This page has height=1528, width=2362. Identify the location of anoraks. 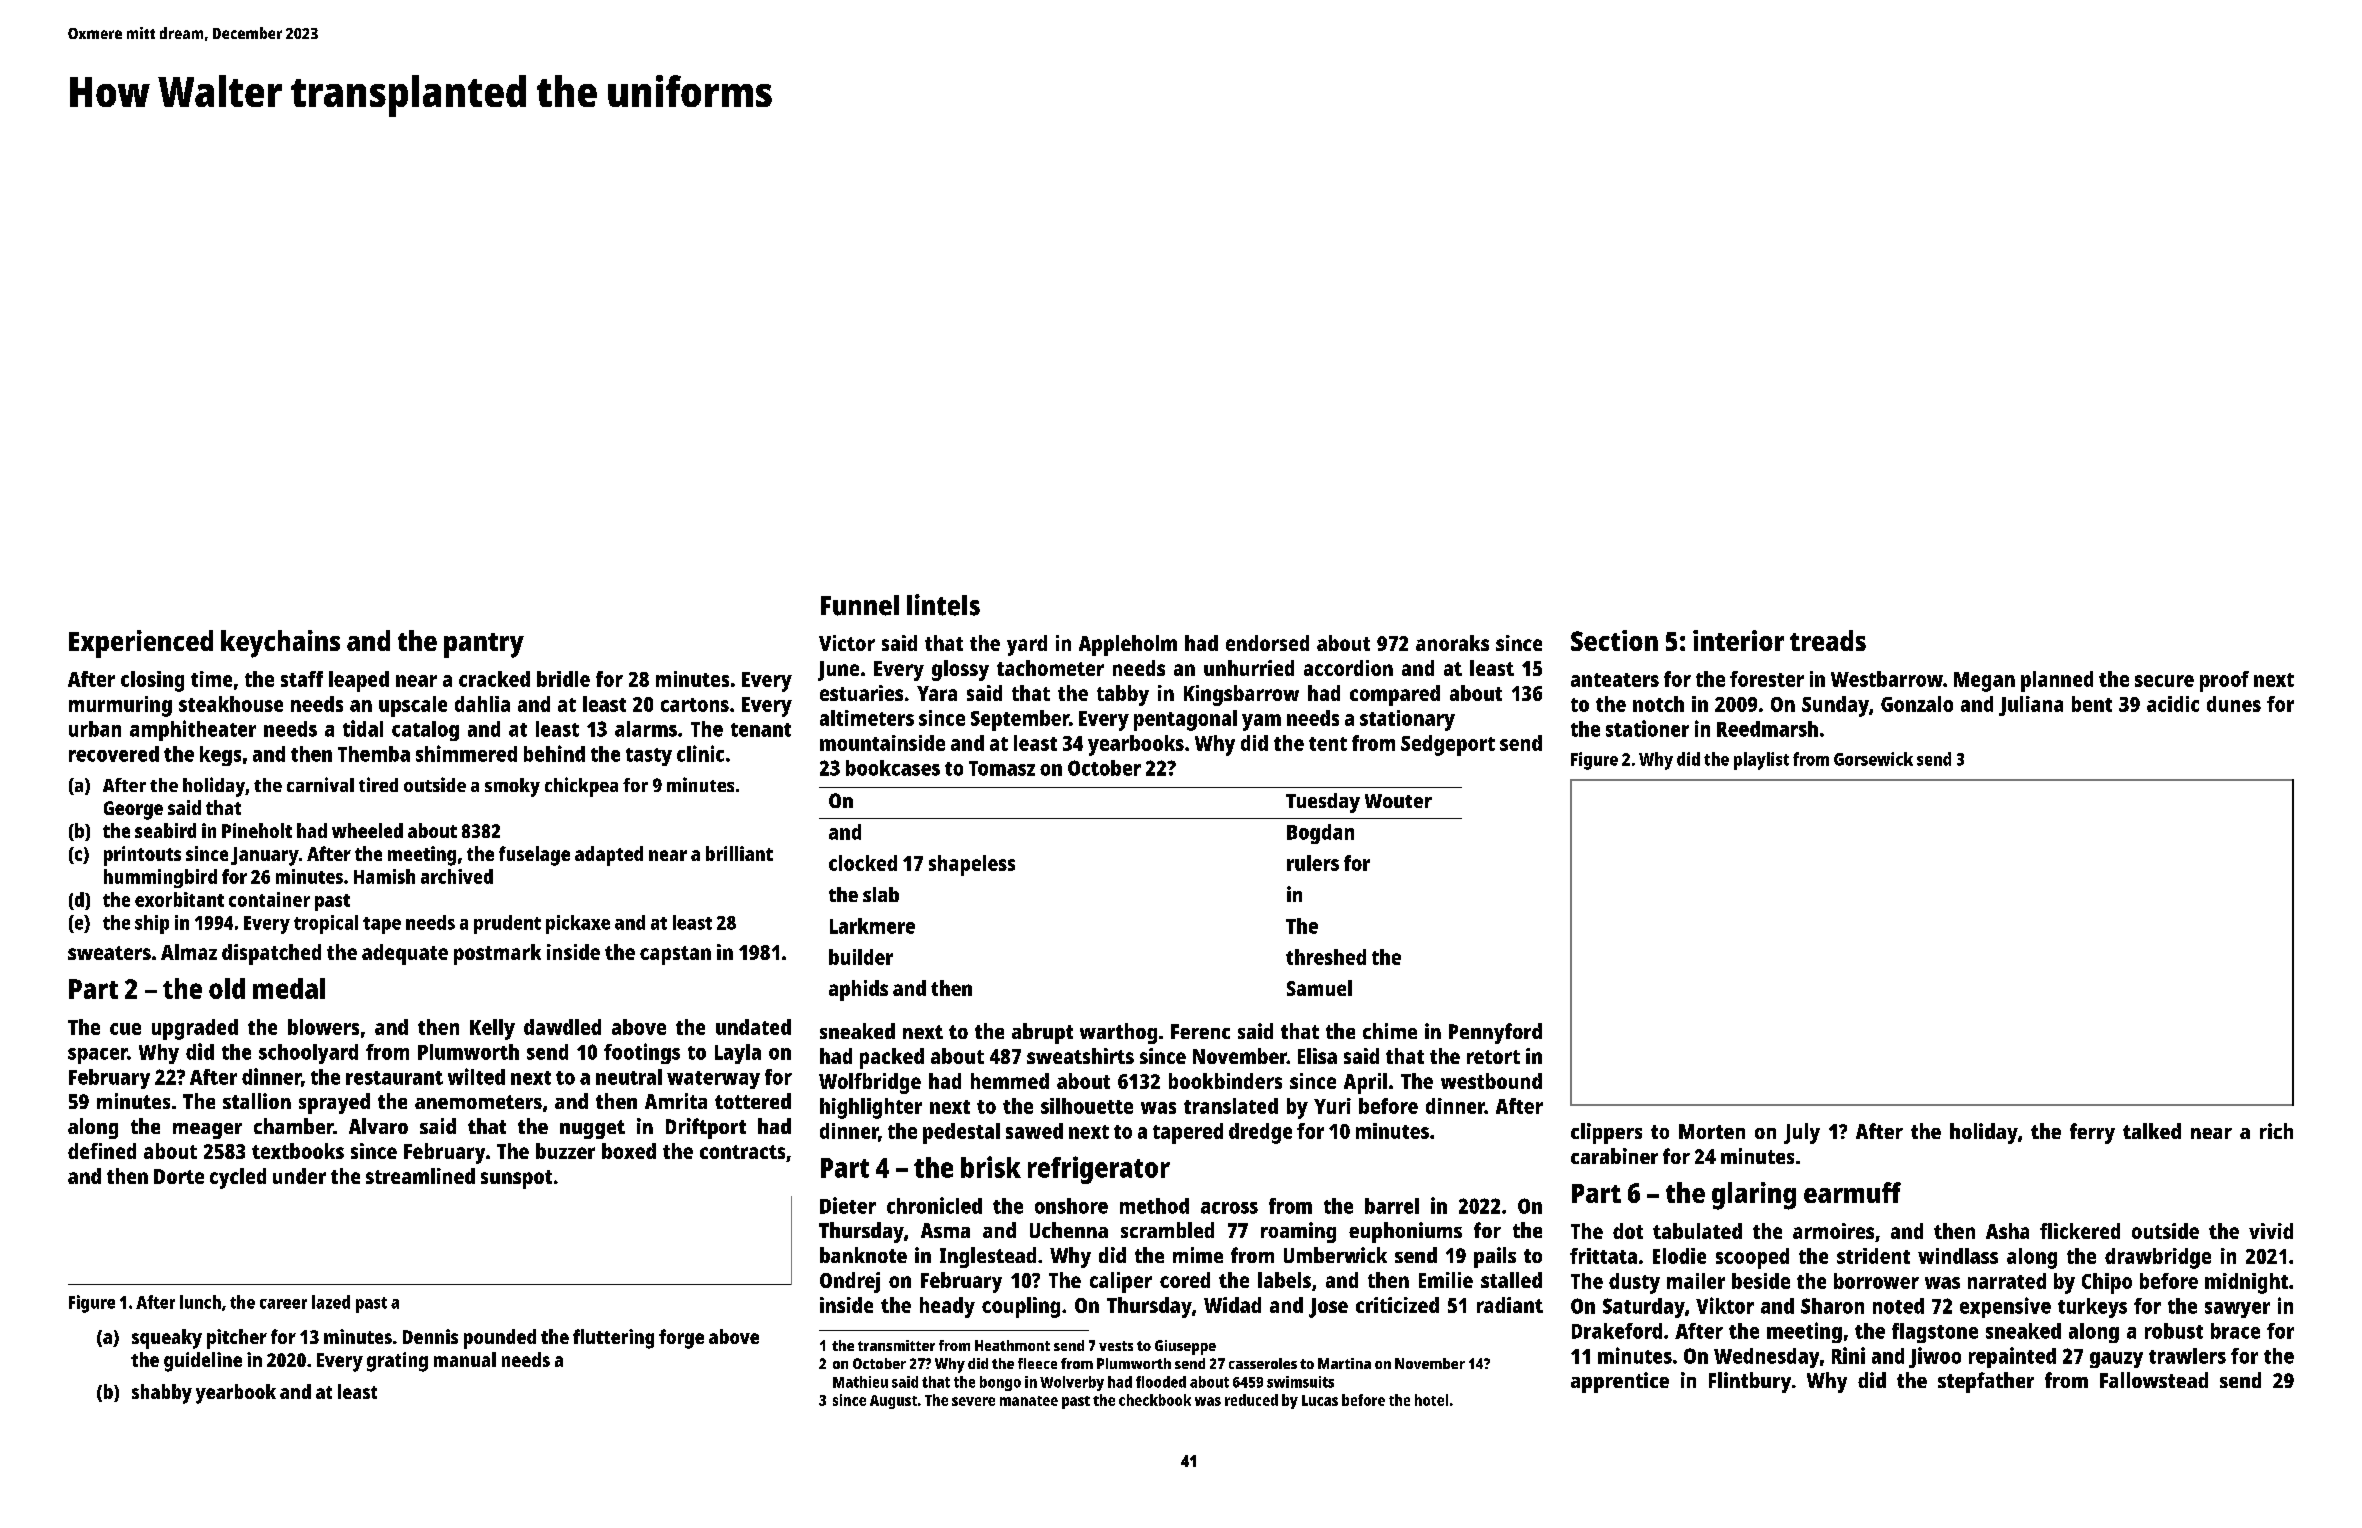
(1452, 643).
